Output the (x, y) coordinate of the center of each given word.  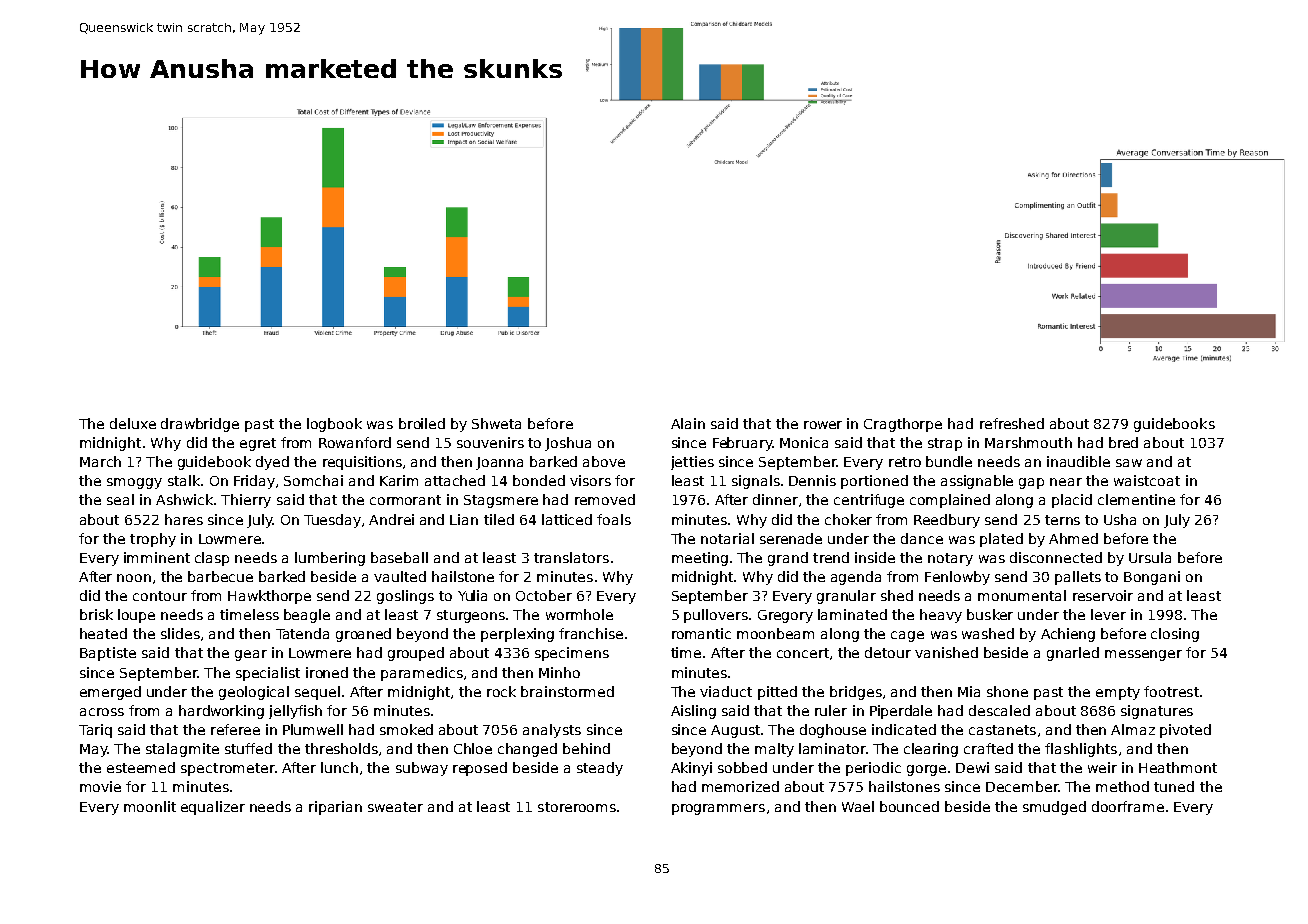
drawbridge (200, 425)
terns (1062, 520)
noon (134, 578)
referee (235, 729)
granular (846, 597)
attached (455, 480)
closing (1175, 635)
